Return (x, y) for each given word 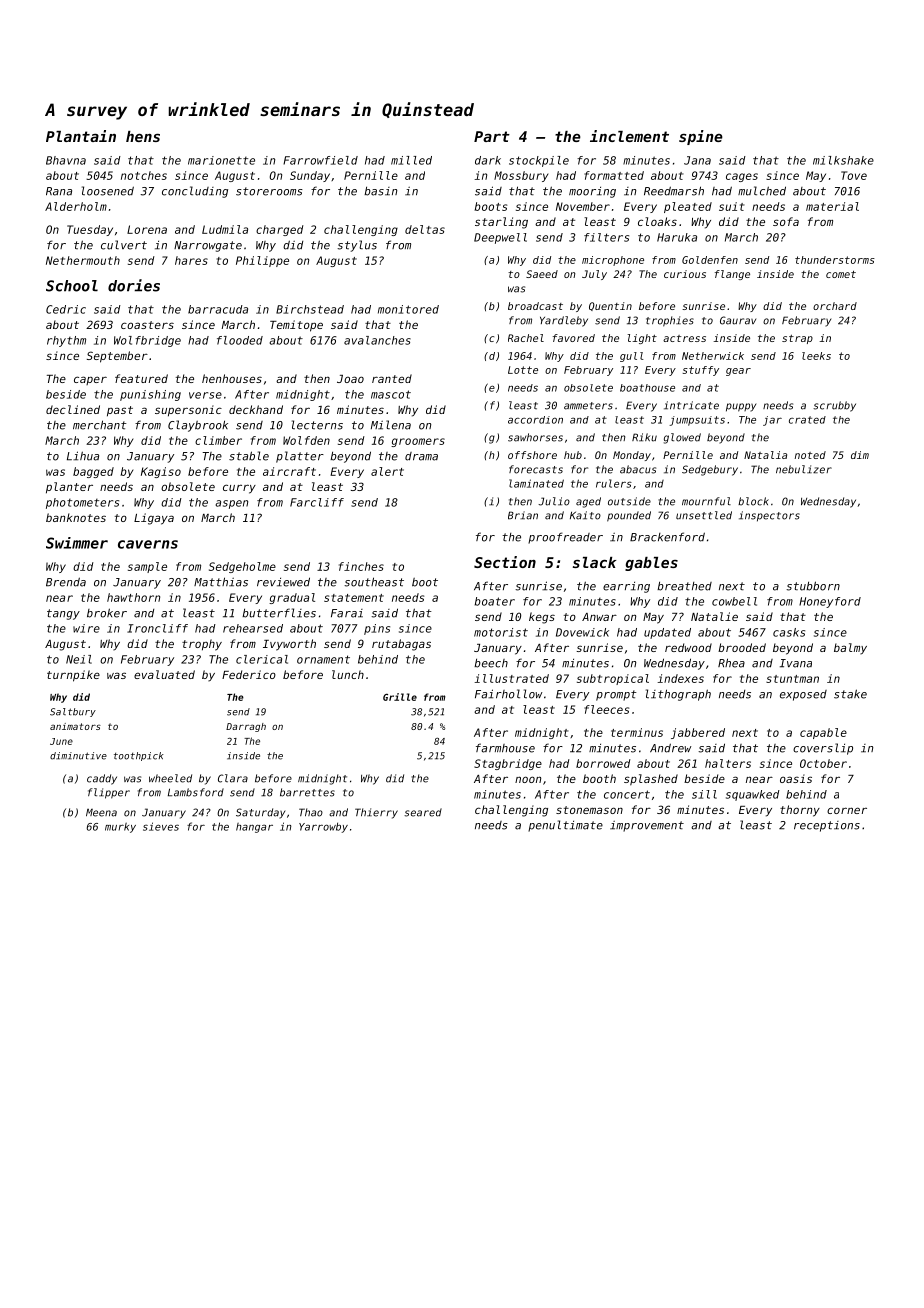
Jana (697, 160)
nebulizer (804, 469)
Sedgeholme (242, 567)
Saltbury (73, 712)
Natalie (714, 616)
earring (626, 587)
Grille (400, 697)
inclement (629, 136)
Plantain (81, 136)
